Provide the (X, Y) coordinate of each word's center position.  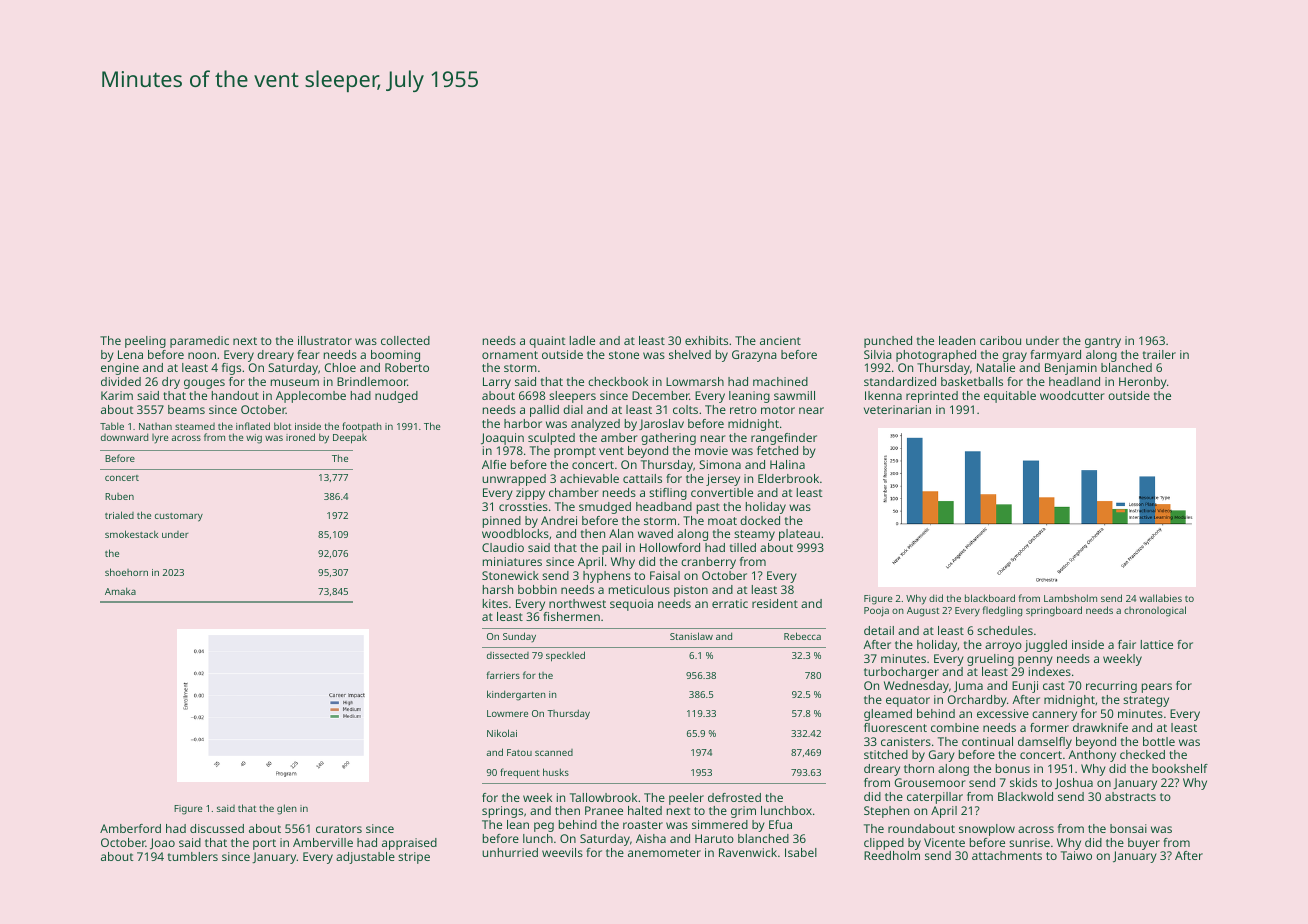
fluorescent (895, 727)
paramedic (199, 342)
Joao (162, 844)
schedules (1005, 630)
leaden (957, 340)
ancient (780, 340)
